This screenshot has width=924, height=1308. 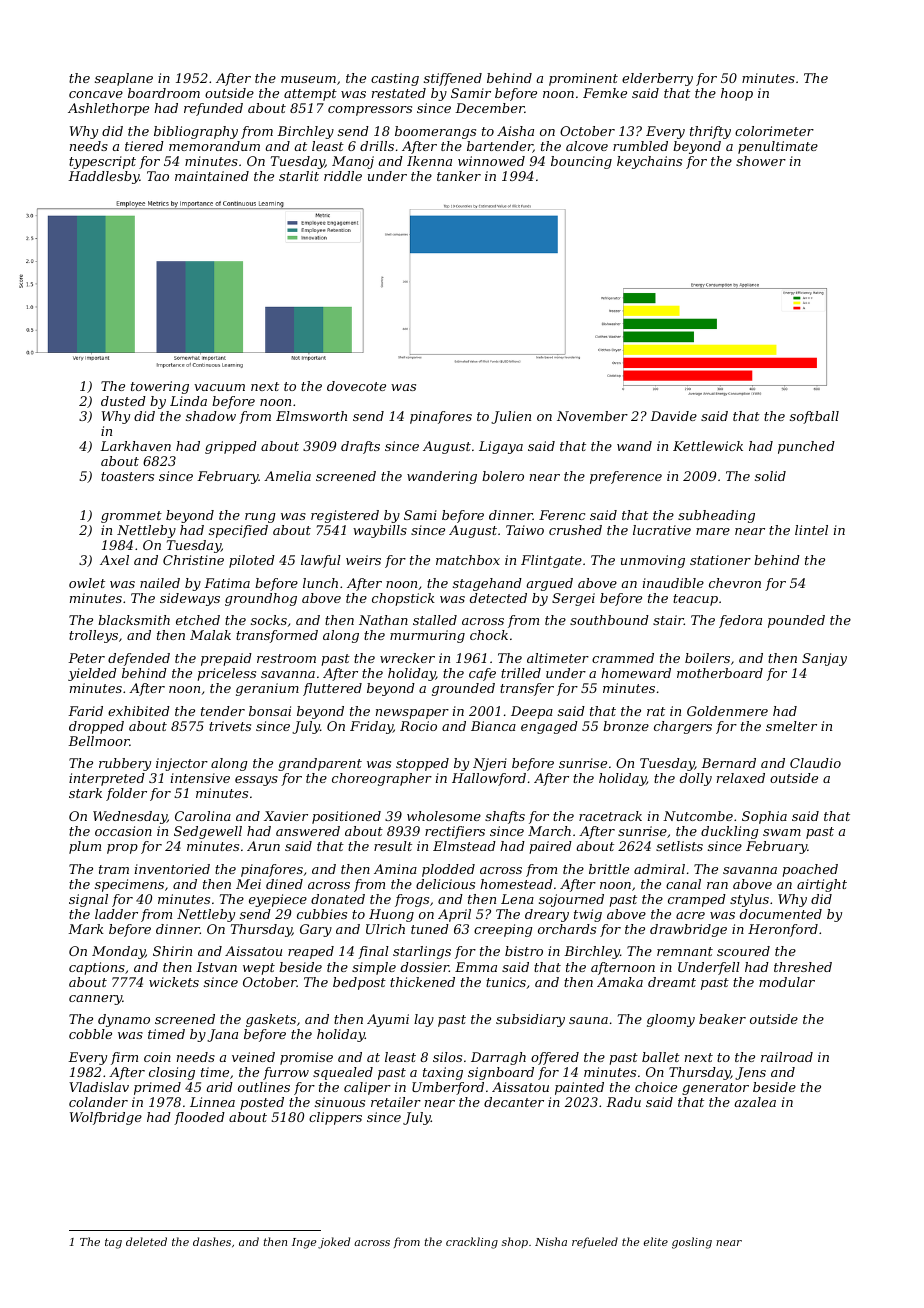 What do you see at coordinates (139, 659) in the screenshot?
I see `defended` at bounding box center [139, 659].
